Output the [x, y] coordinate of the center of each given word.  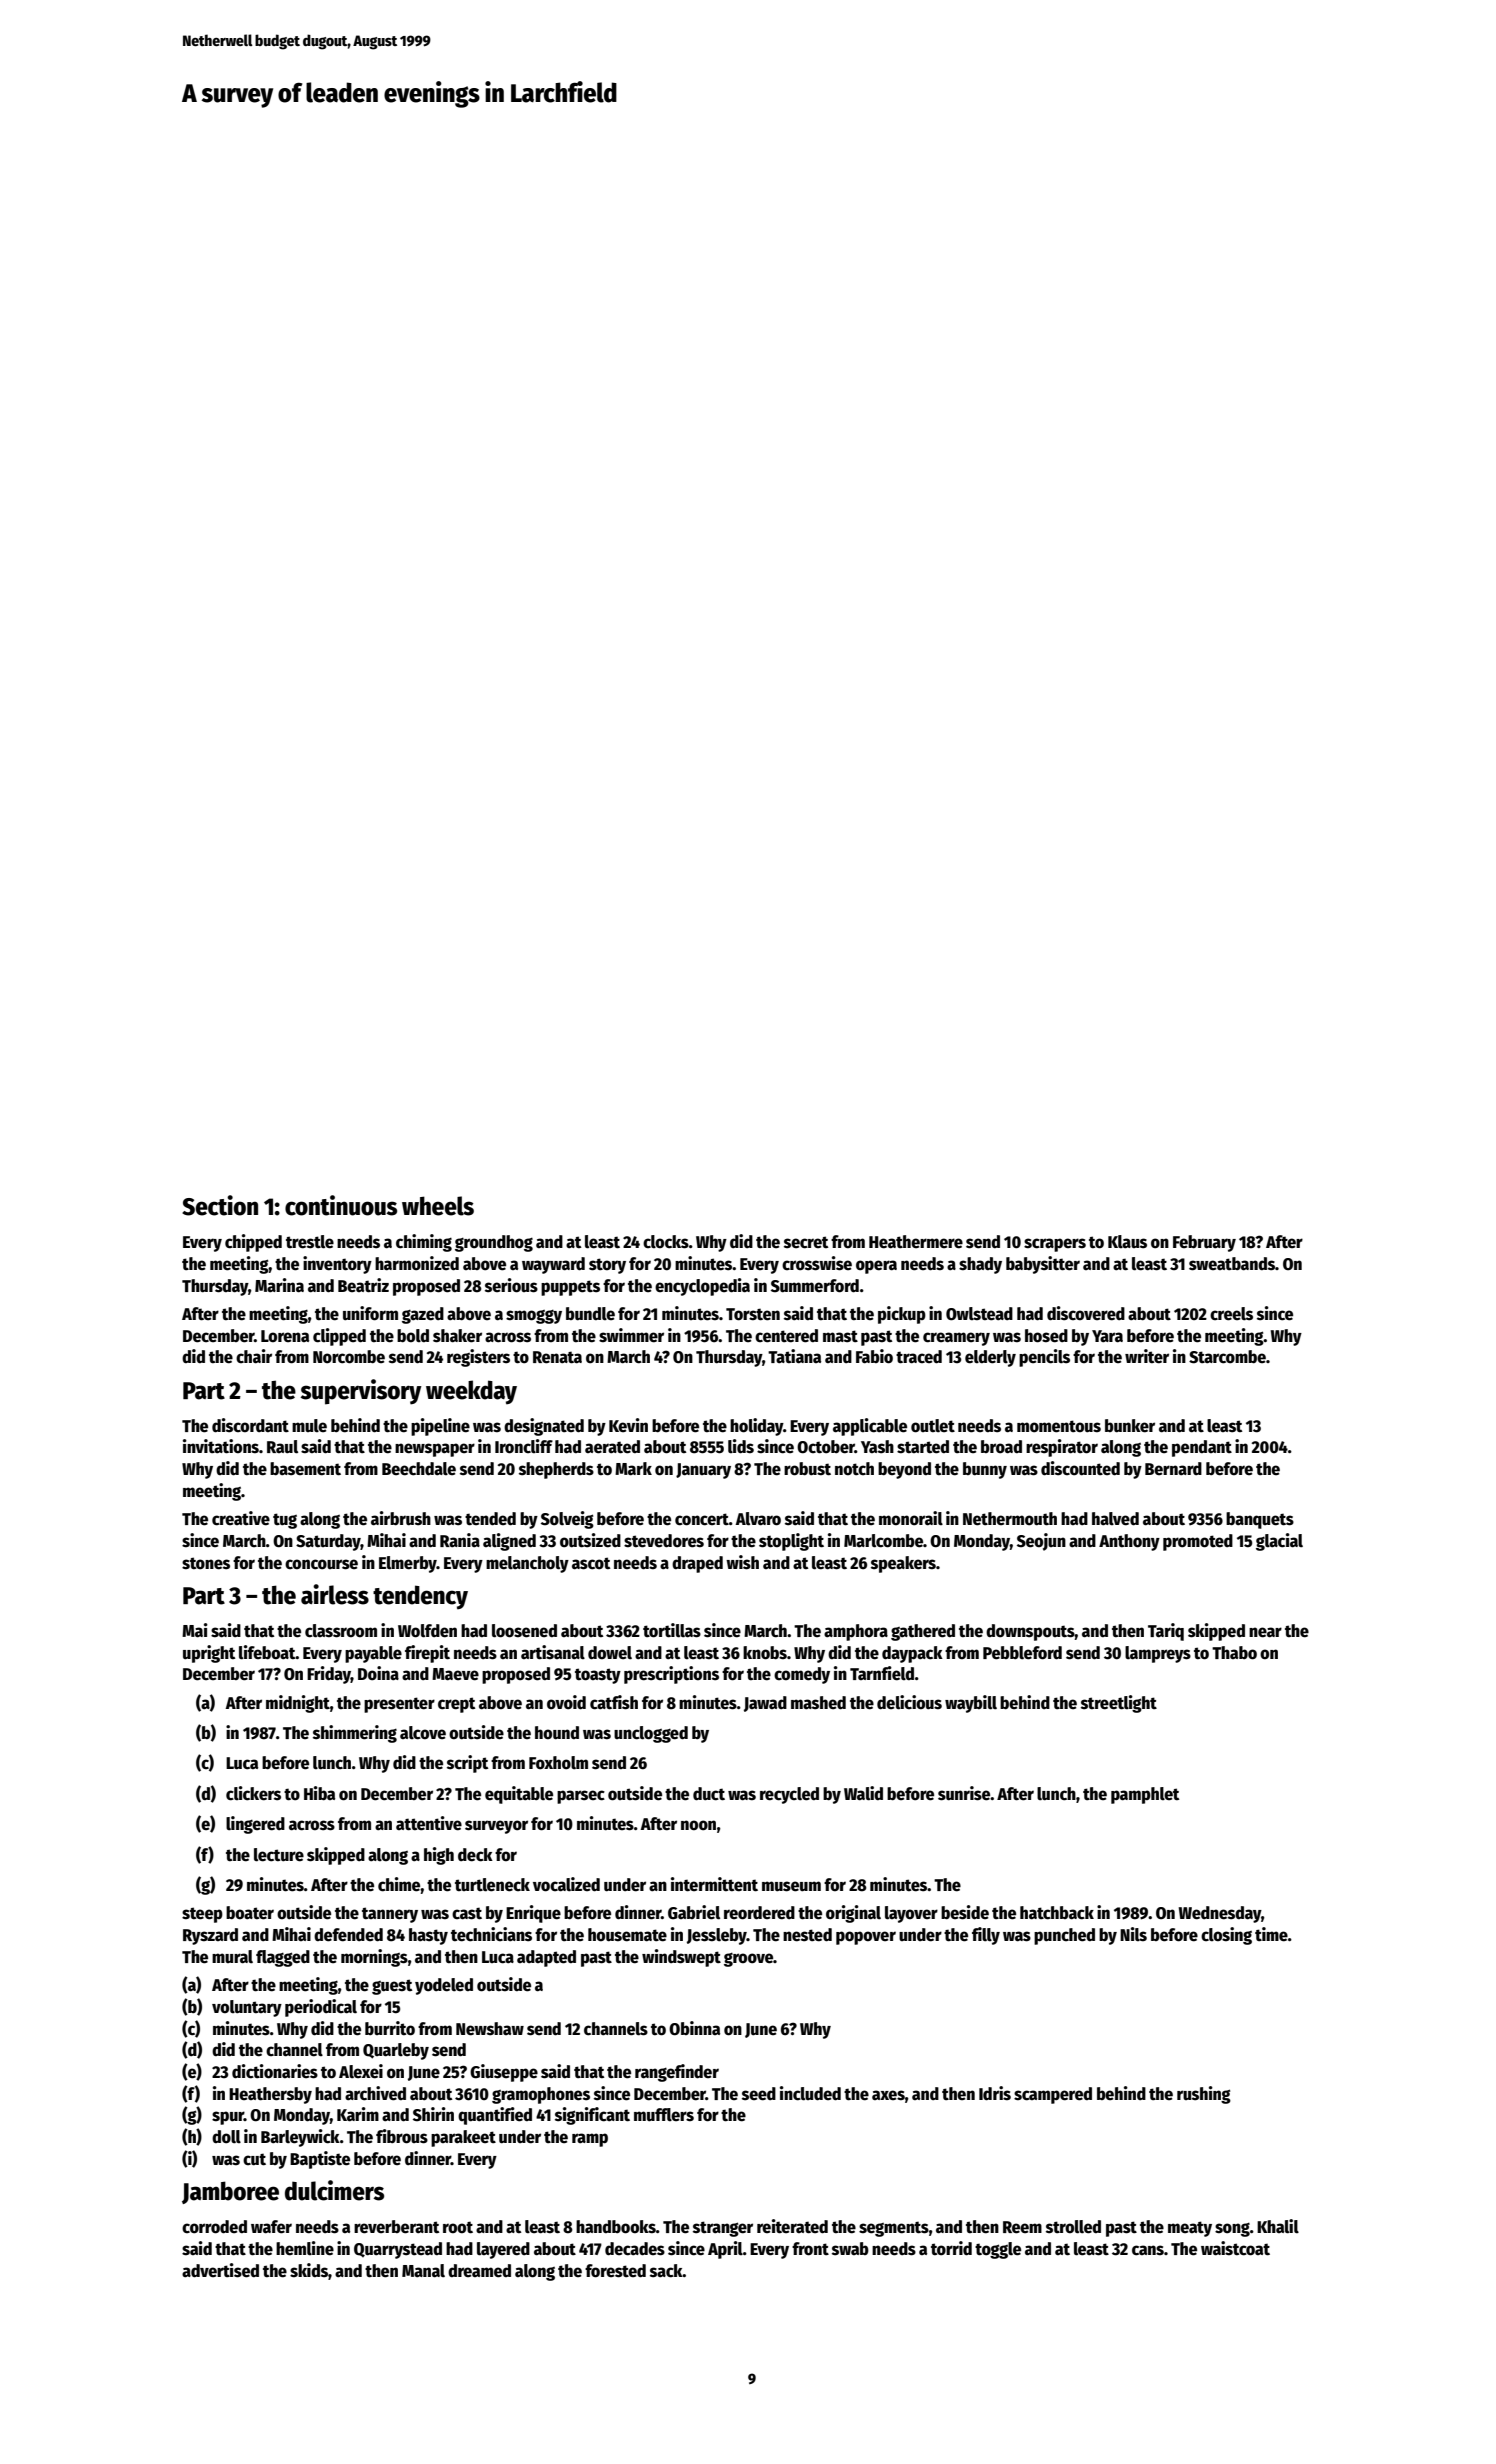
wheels [438, 1206]
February [1204, 1243]
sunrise [964, 1793]
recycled [789, 1795]
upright [209, 1654]
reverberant [396, 2227]
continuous [341, 1205]
